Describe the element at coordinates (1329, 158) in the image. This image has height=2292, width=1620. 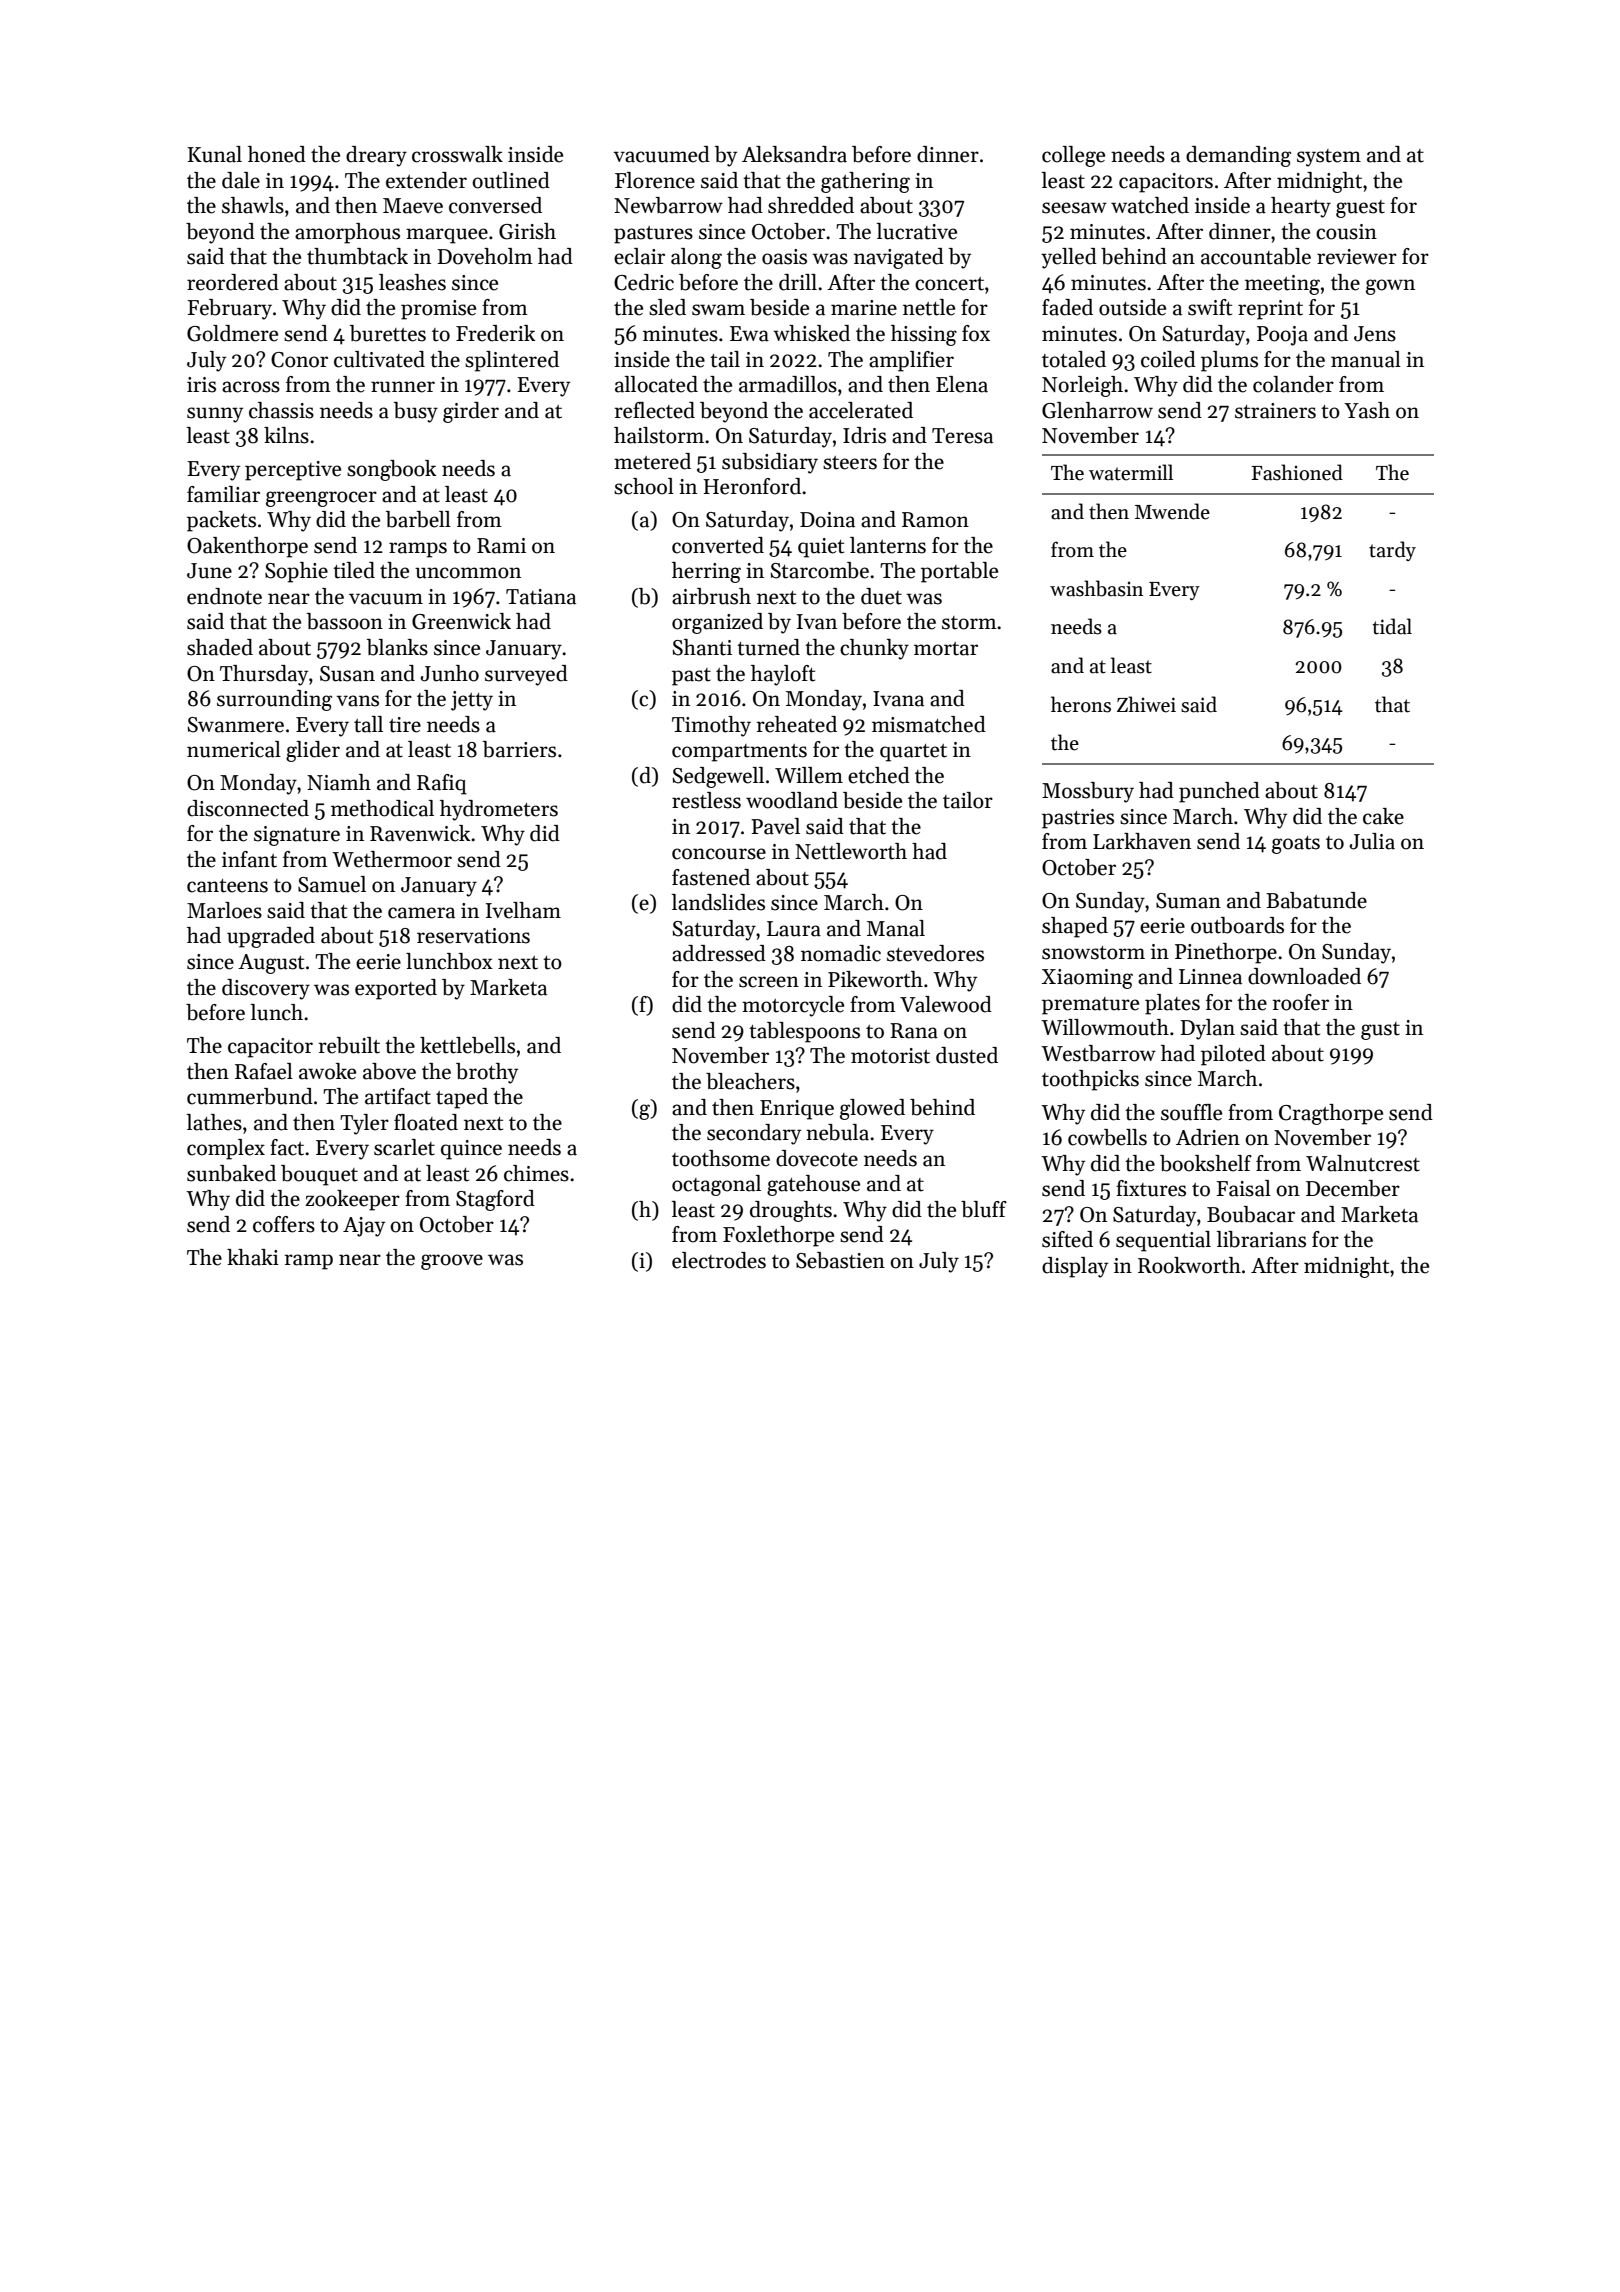
I see `system` at that location.
